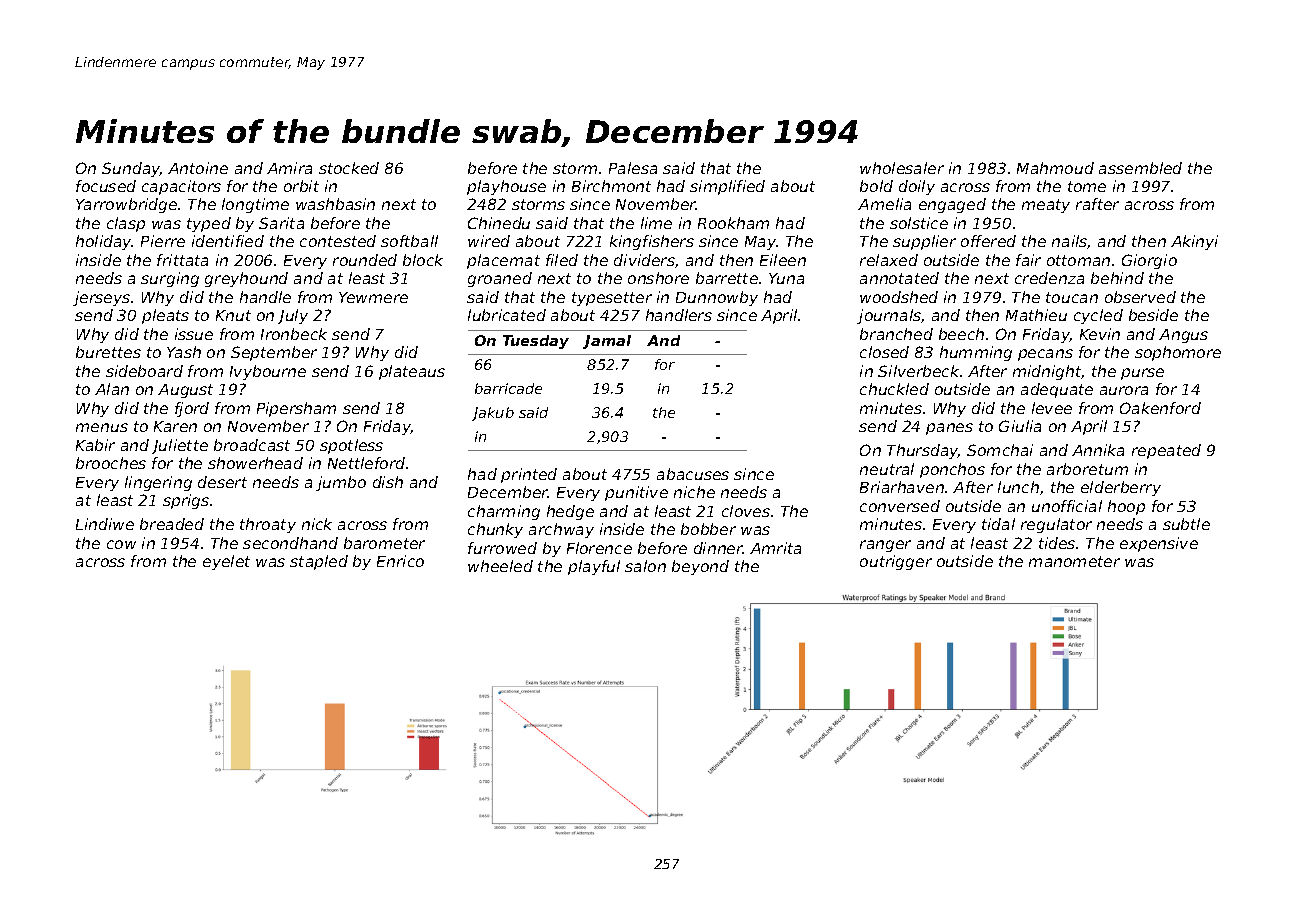 Image resolution: width=1308 pixels, height=924 pixels. What do you see at coordinates (1100, 334) in the document?
I see `Kevin` at bounding box center [1100, 334].
